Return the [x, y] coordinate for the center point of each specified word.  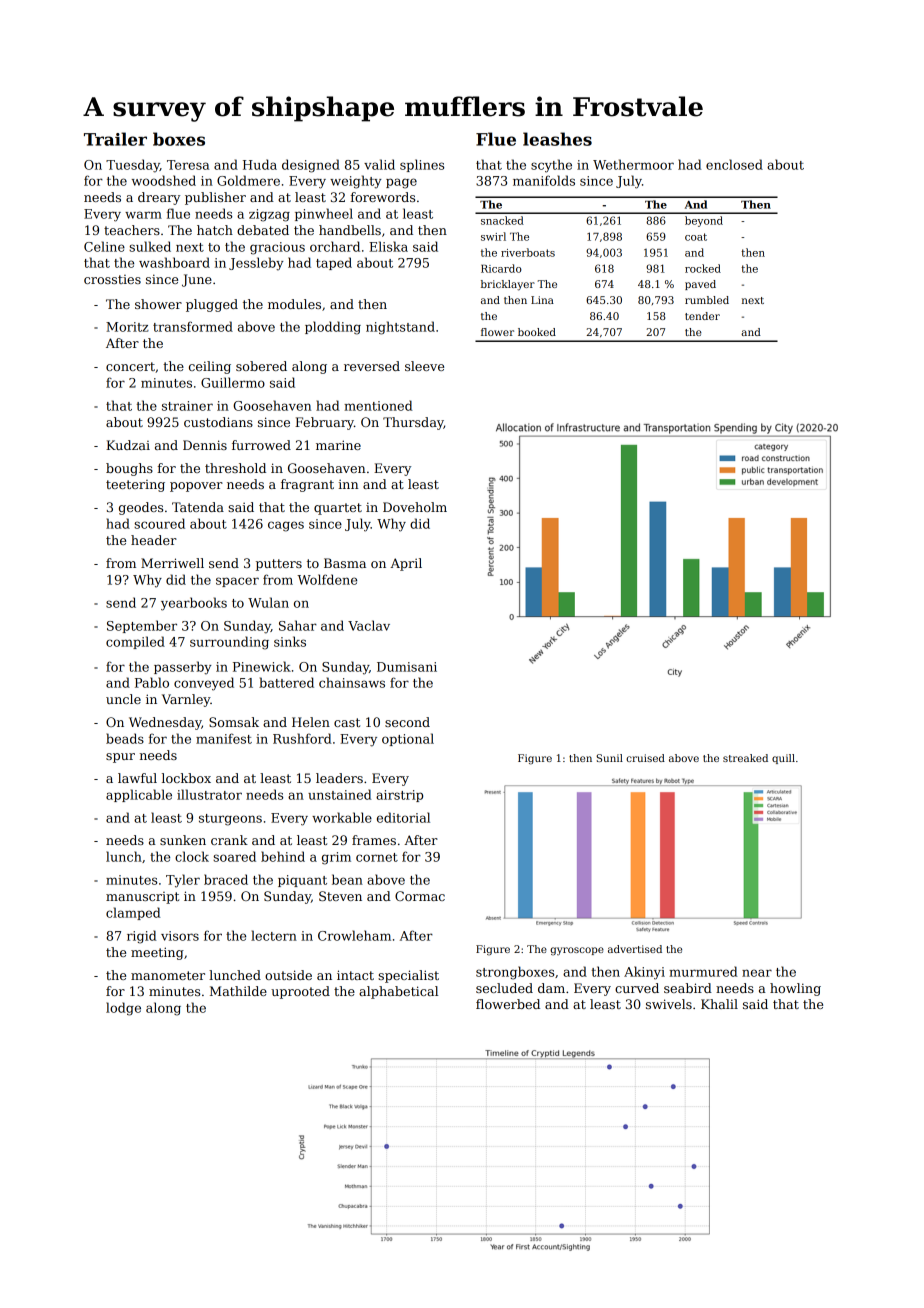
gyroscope [577, 951]
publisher [215, 198]
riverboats [528, 252]
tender [702, 316]
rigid [141, 937]
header [154, 540]
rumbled [707, 300]
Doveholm [415, 507]
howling [795, 989]
